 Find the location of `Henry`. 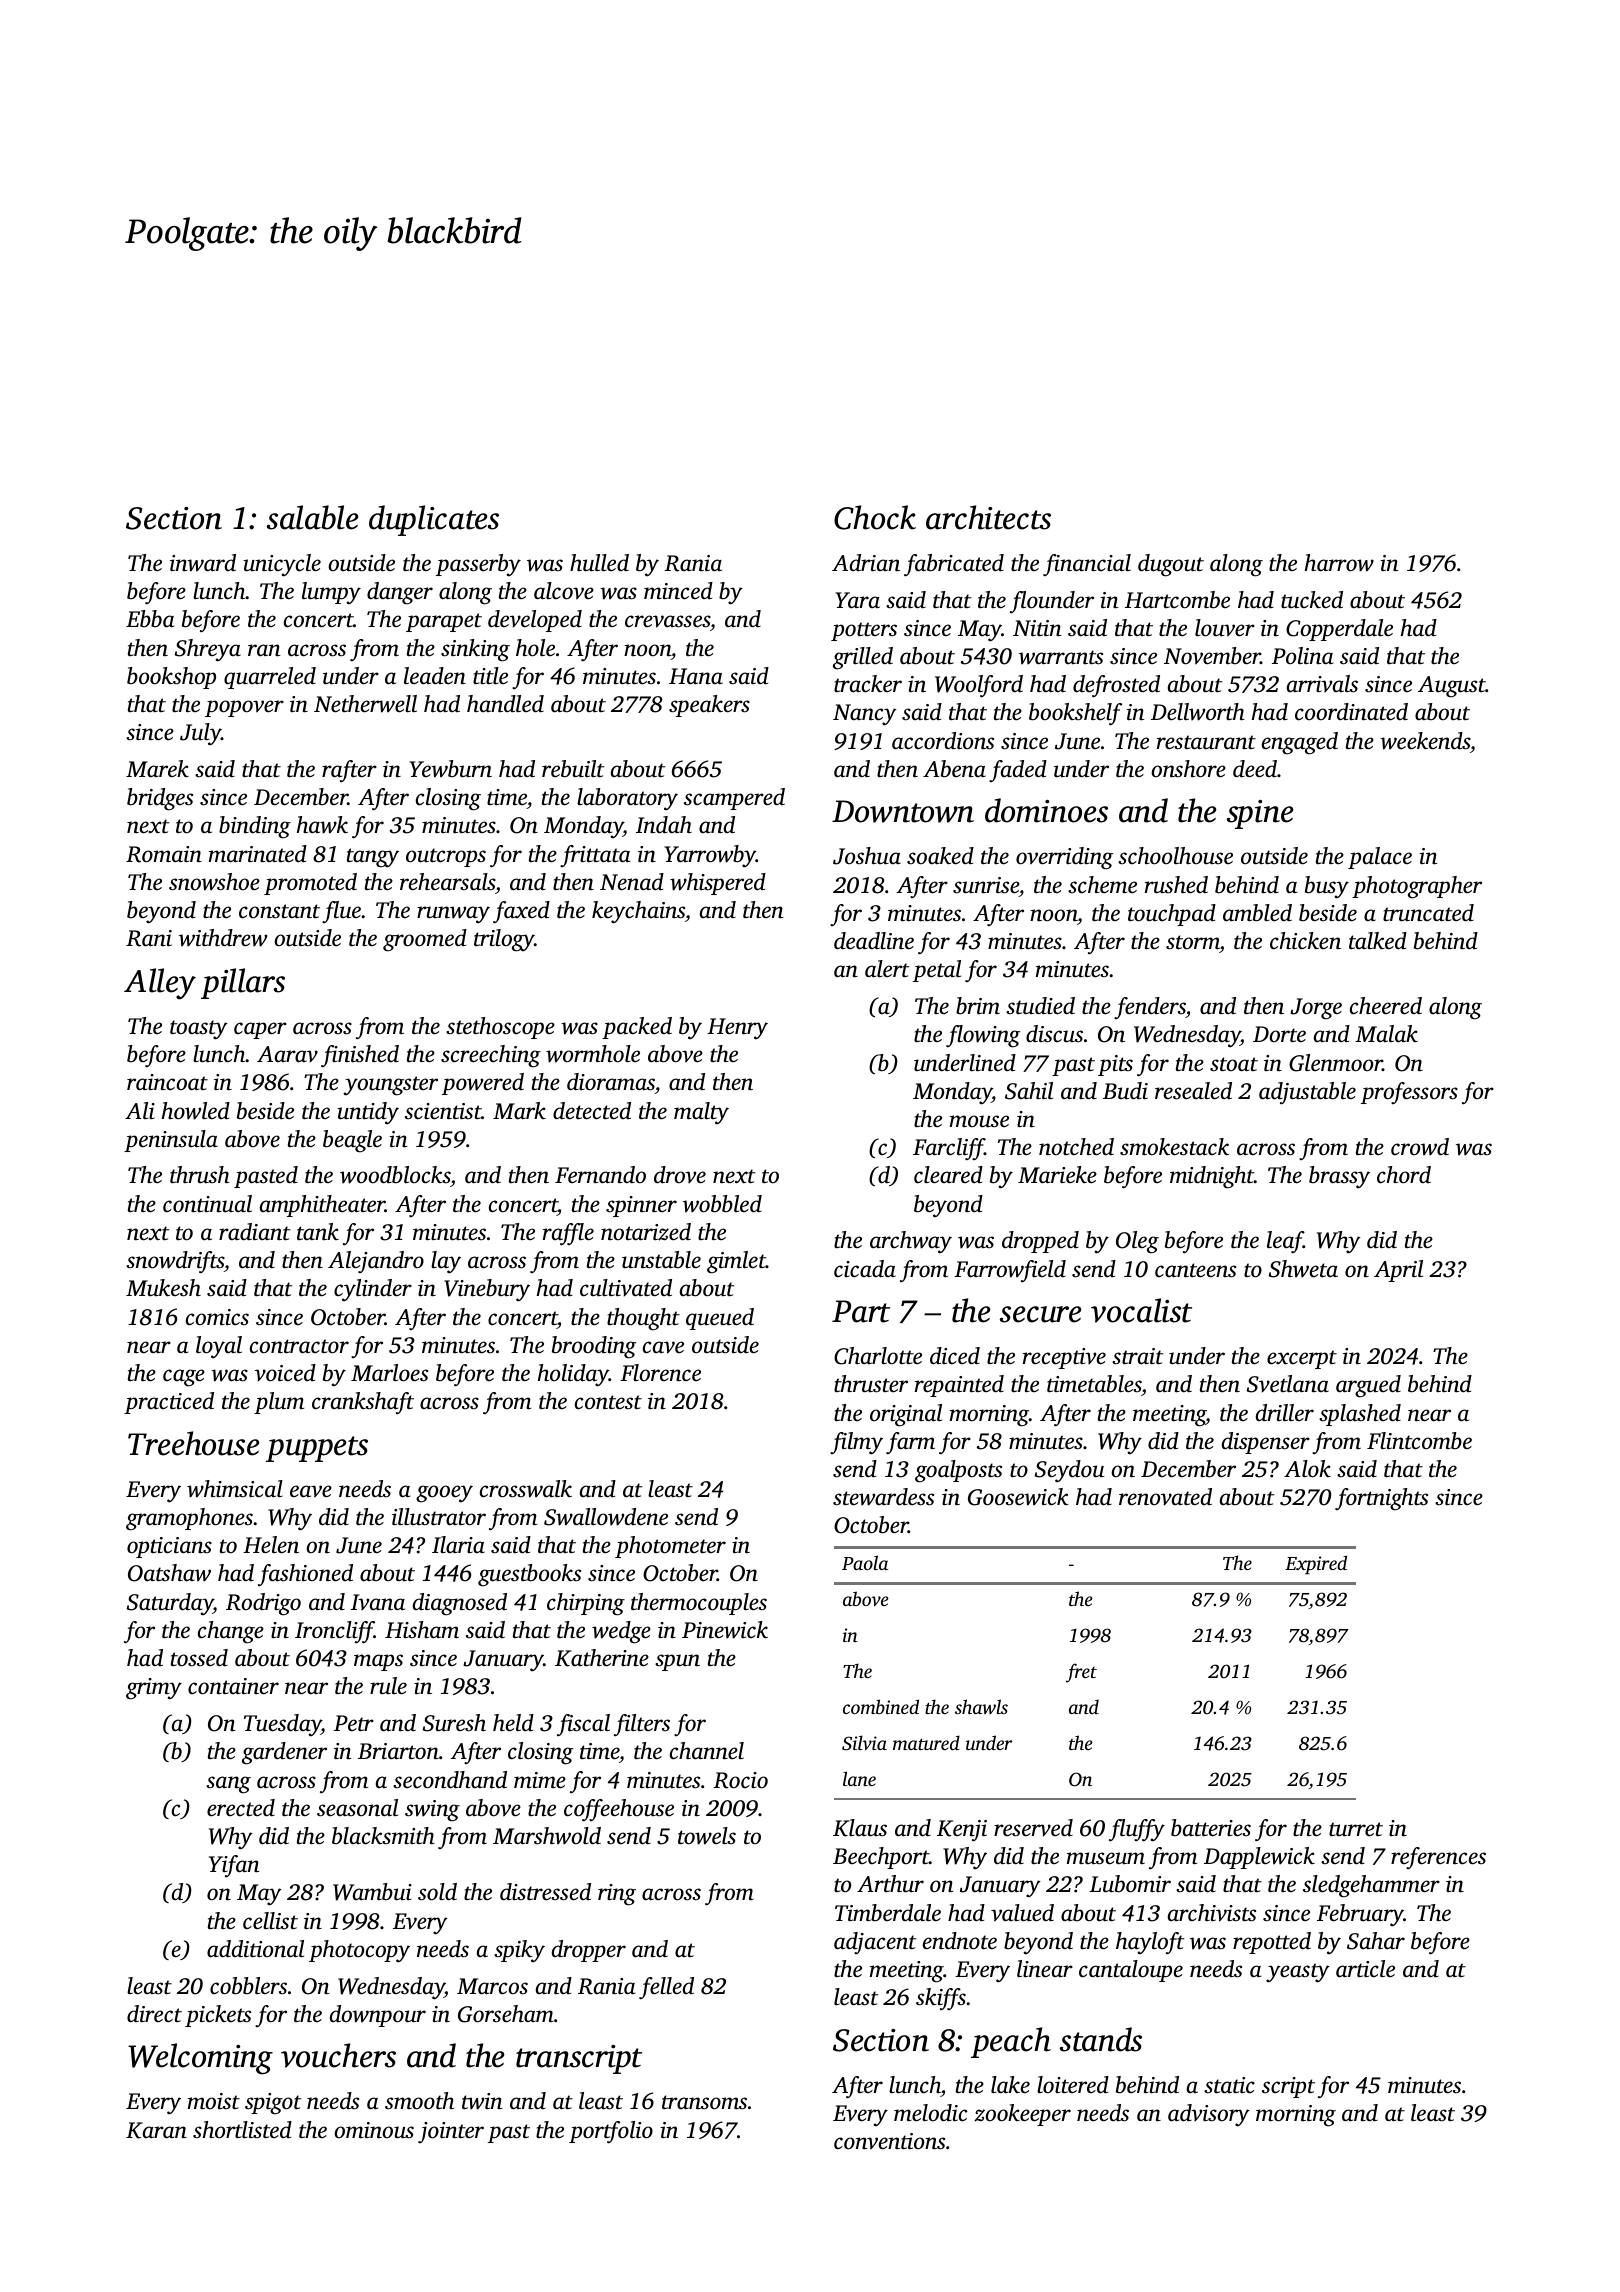

Henry is located at coordinates (737, 1028).
